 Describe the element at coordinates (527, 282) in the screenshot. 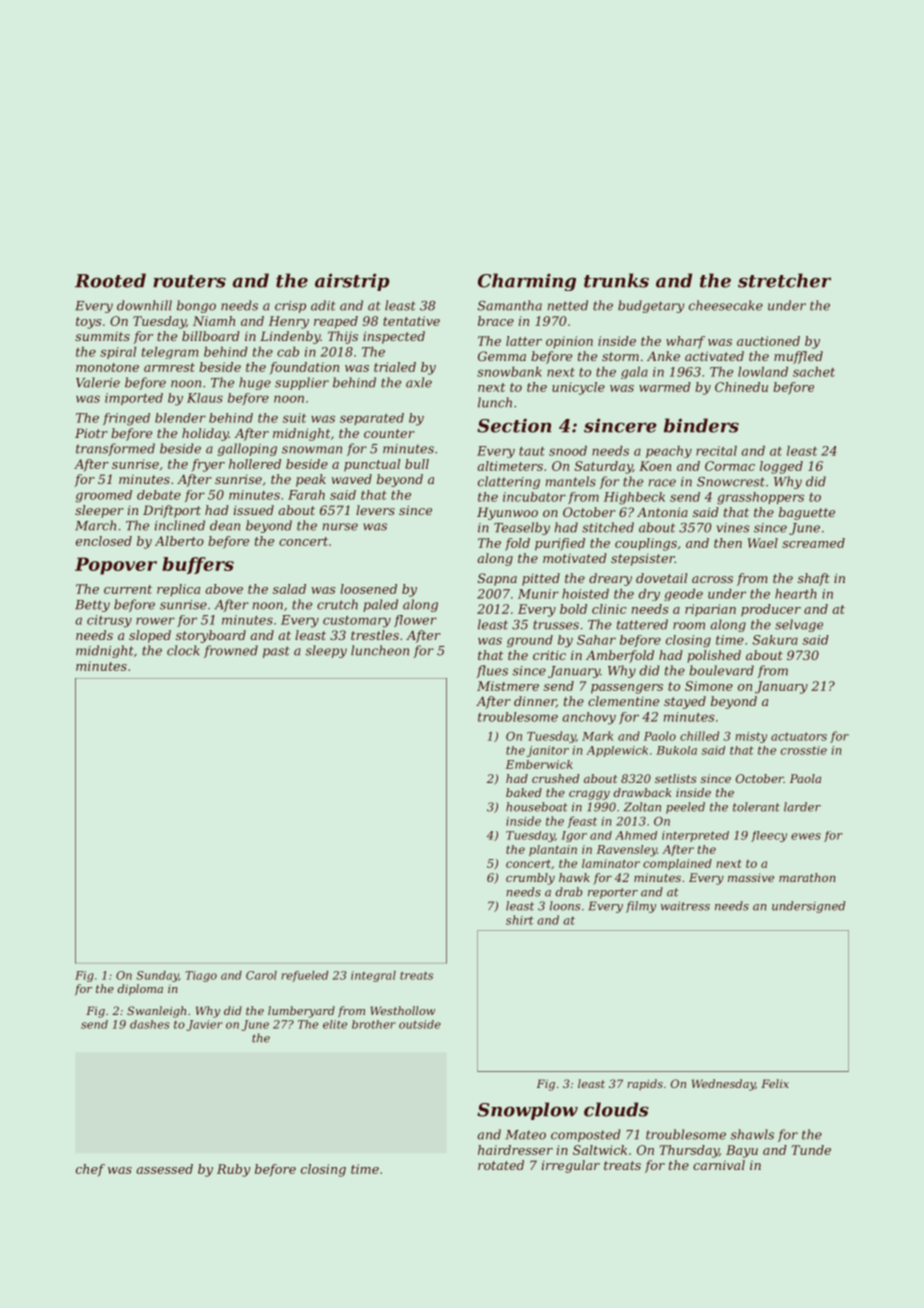

I see `Charming` at that location.
